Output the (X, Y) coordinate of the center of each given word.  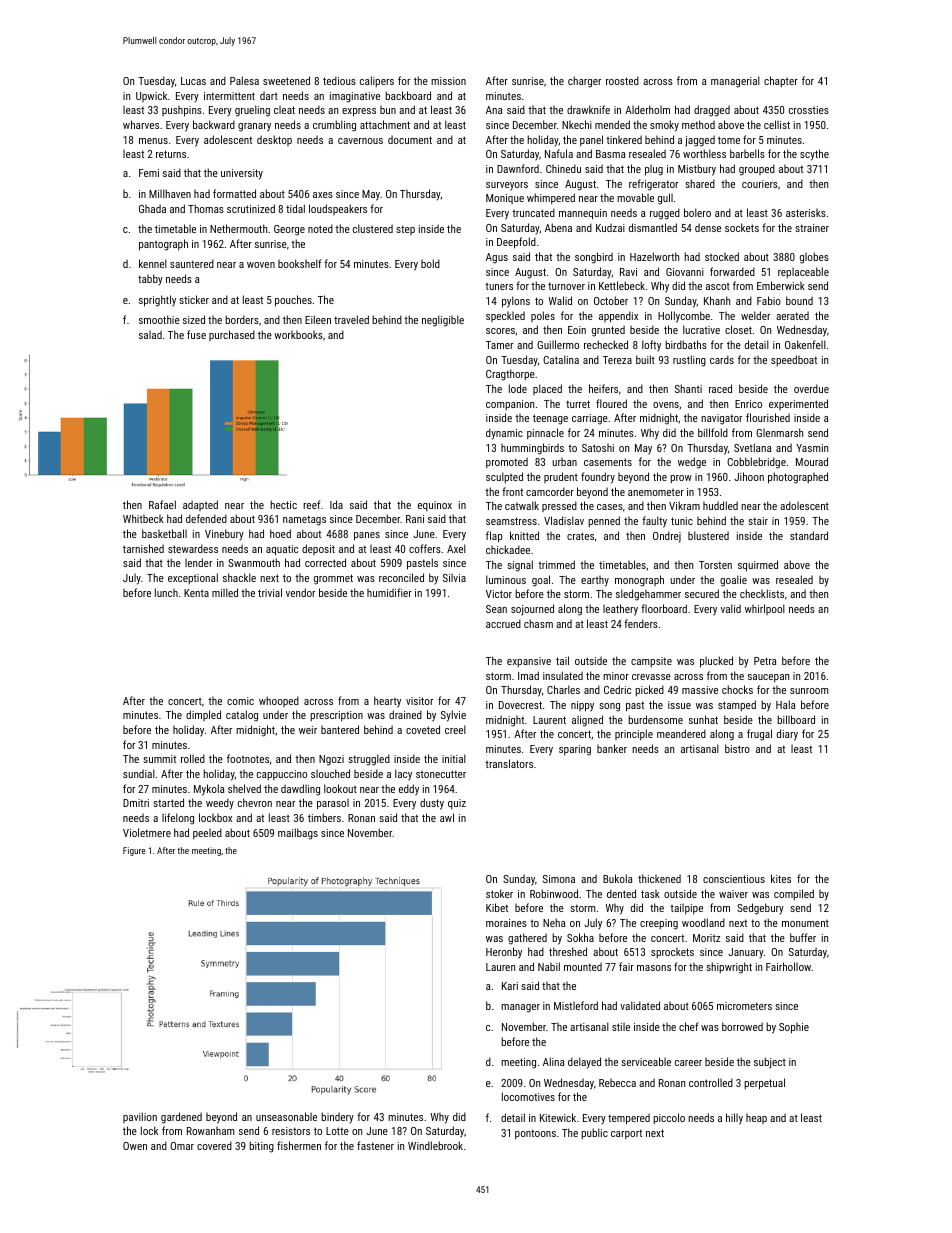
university (242, 174)
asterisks (806, 213)
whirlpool (765, 609)
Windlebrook (435, 1145)
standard (809, 535)
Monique (505, 199)
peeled (207, 833)
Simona (559, 879)
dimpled (203, 715)
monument (805, 923)
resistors (291, 1131)
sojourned (532, 609)
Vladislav (564, 520)
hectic (283, 504)
